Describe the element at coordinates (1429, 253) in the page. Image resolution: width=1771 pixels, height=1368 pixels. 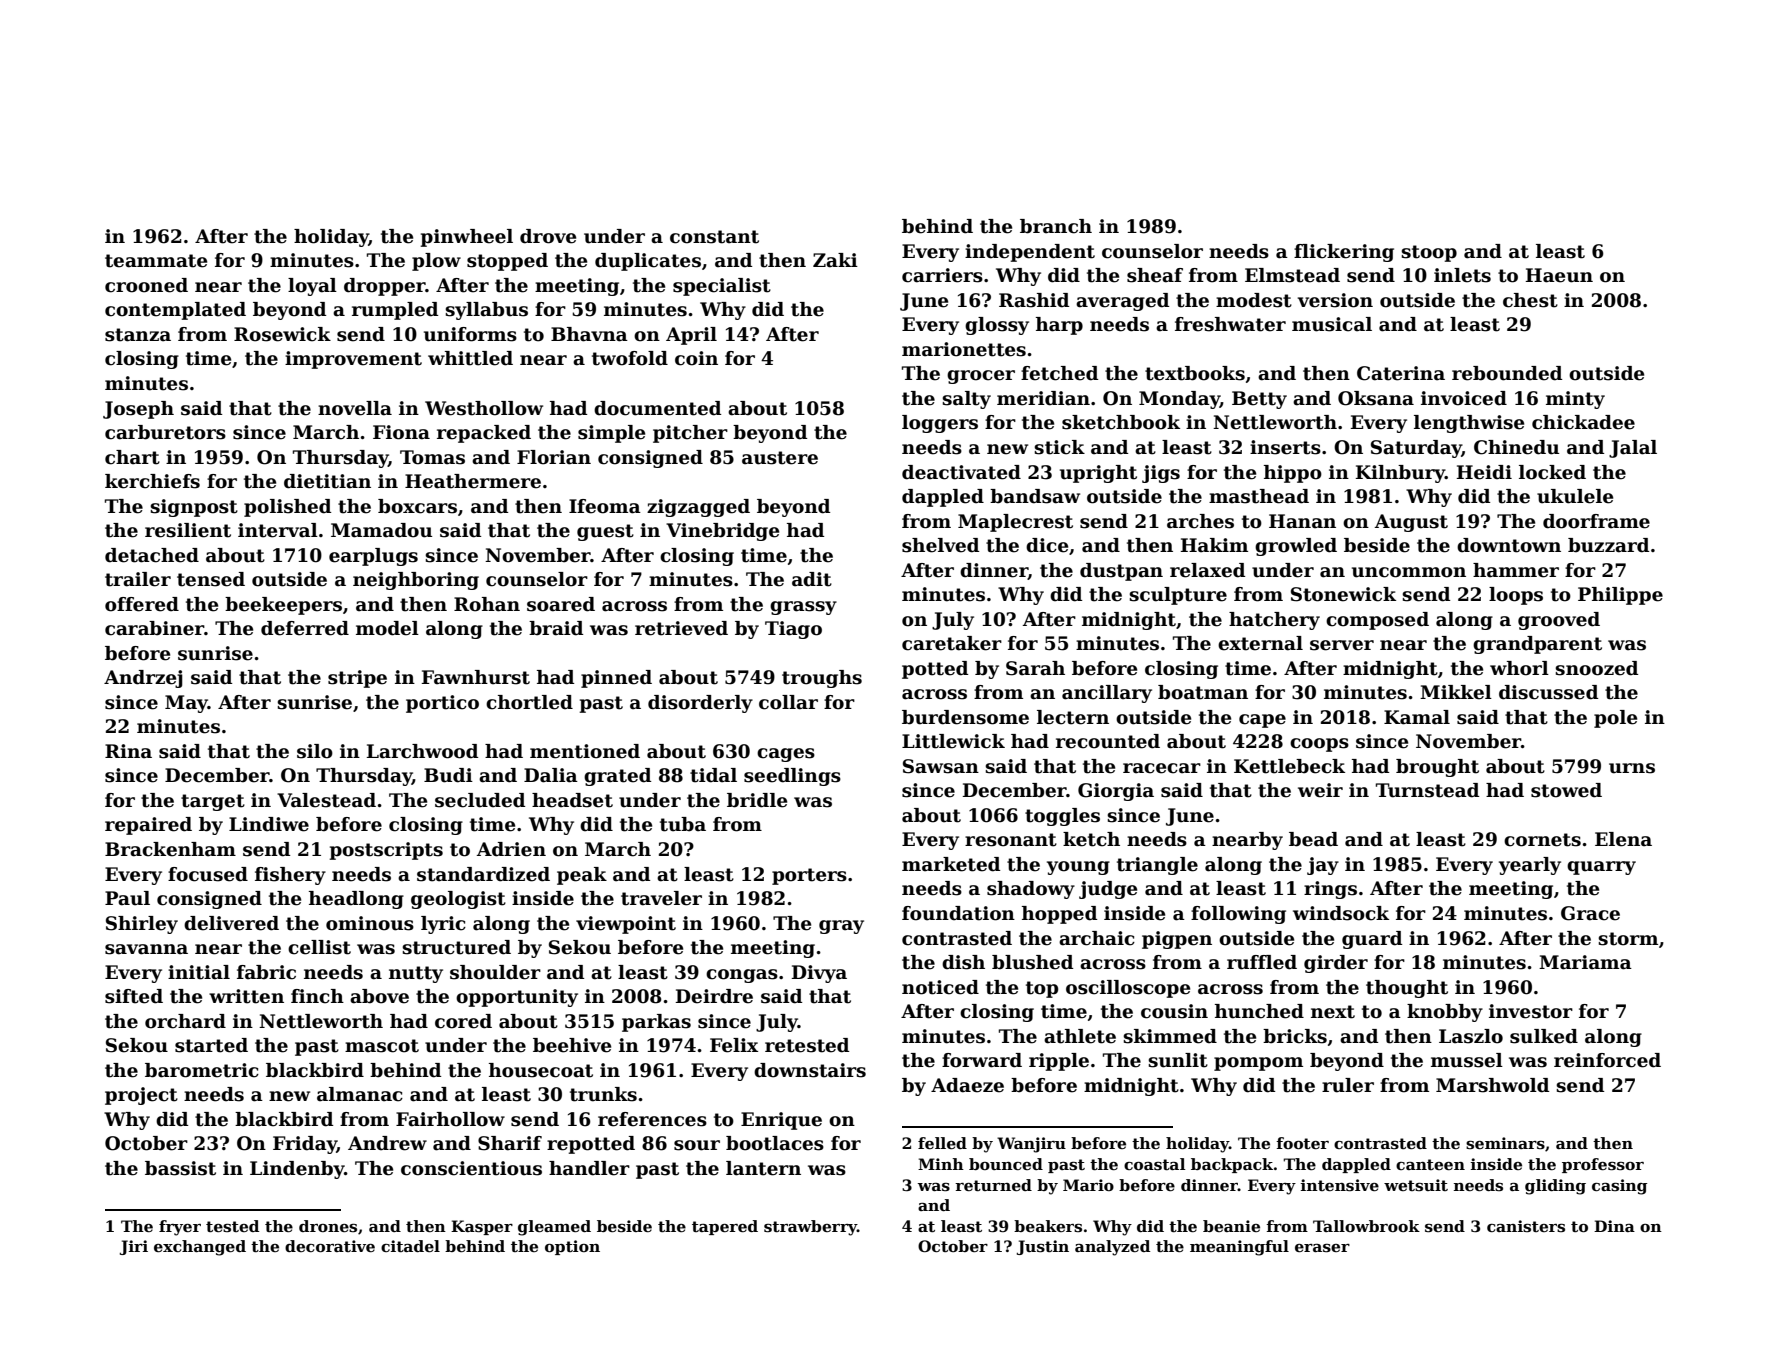
I see `stoop` at that location.
